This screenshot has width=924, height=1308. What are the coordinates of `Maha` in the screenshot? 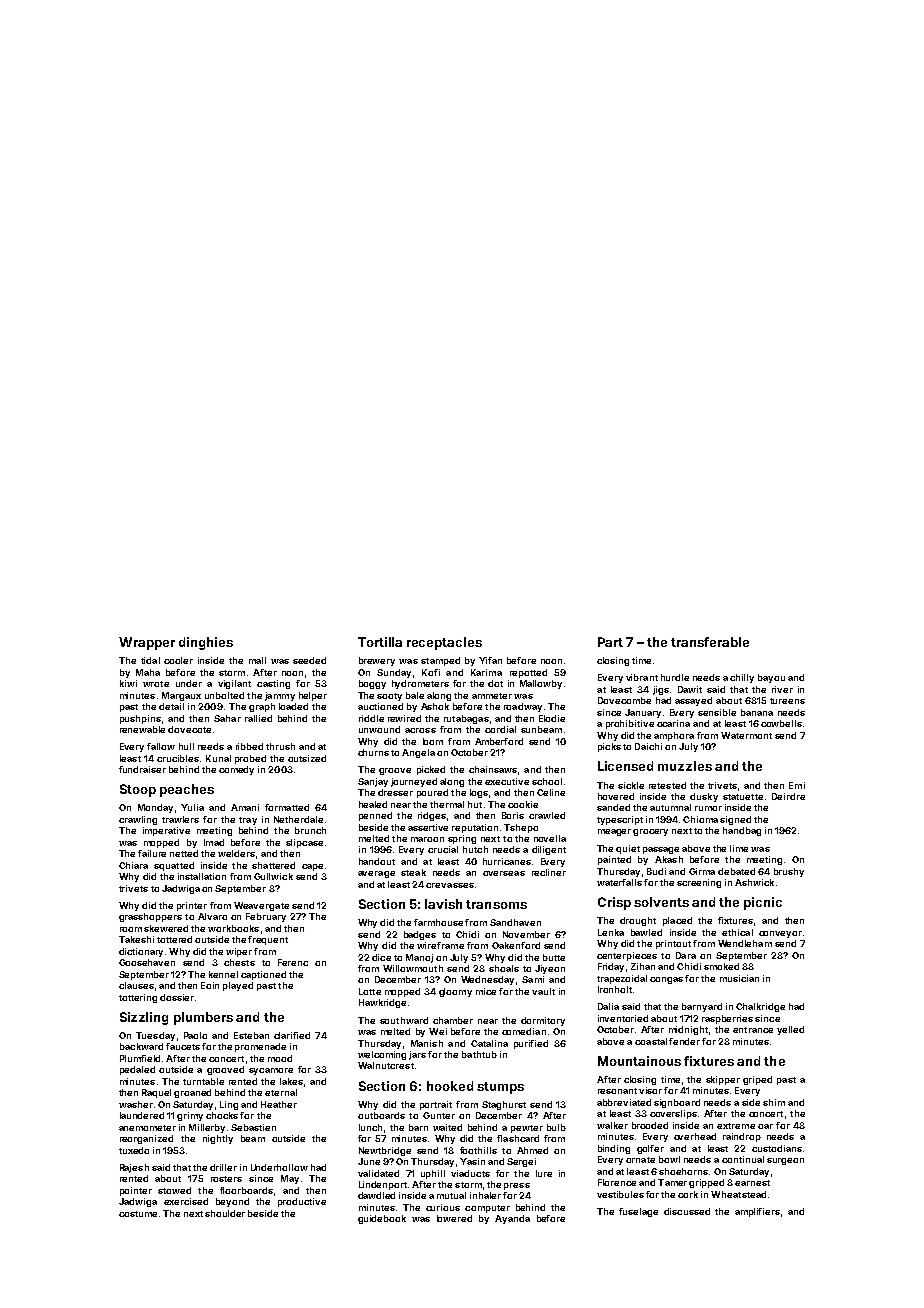 It's located at (148, 672).
